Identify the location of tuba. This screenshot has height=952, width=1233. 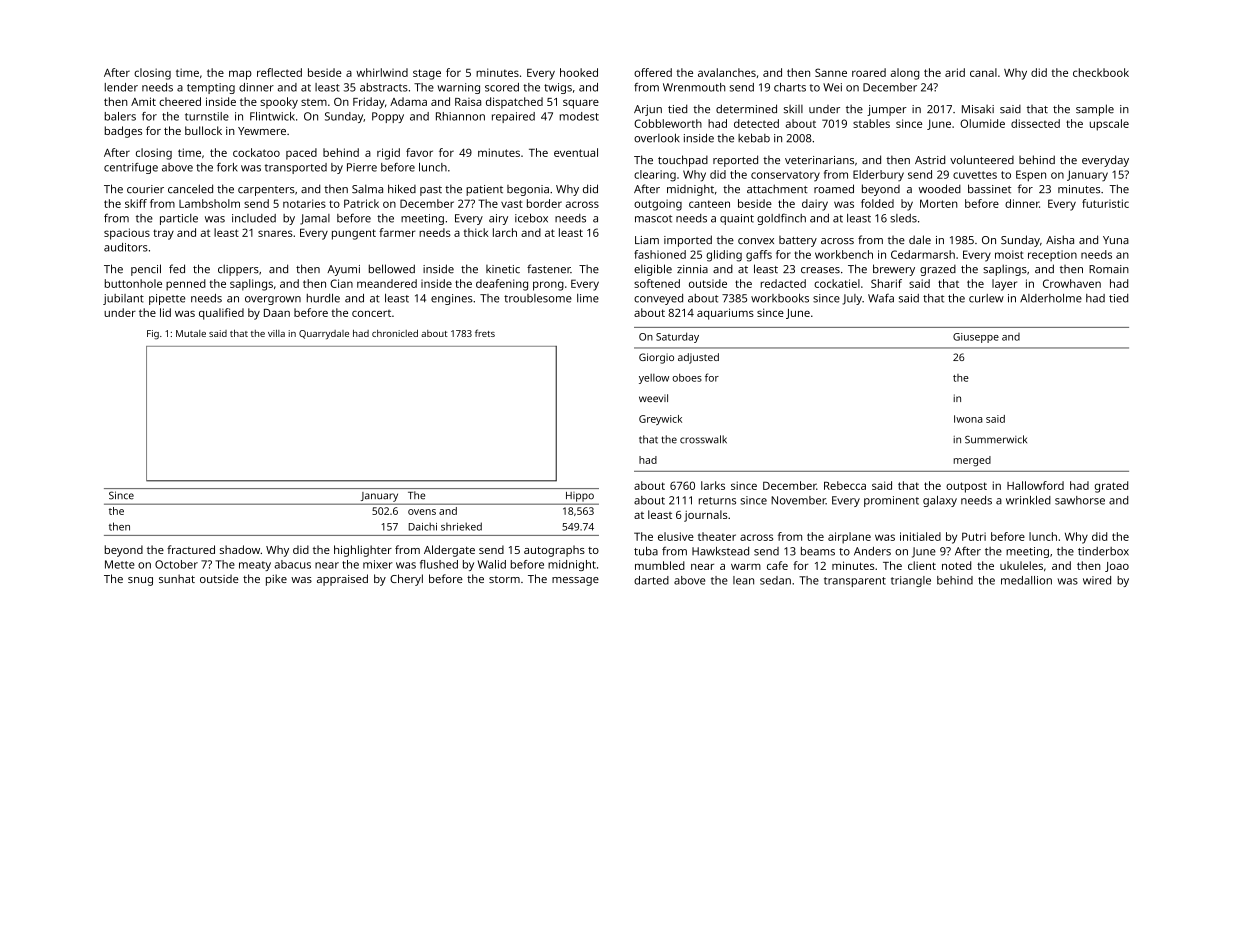
(646, 551).
